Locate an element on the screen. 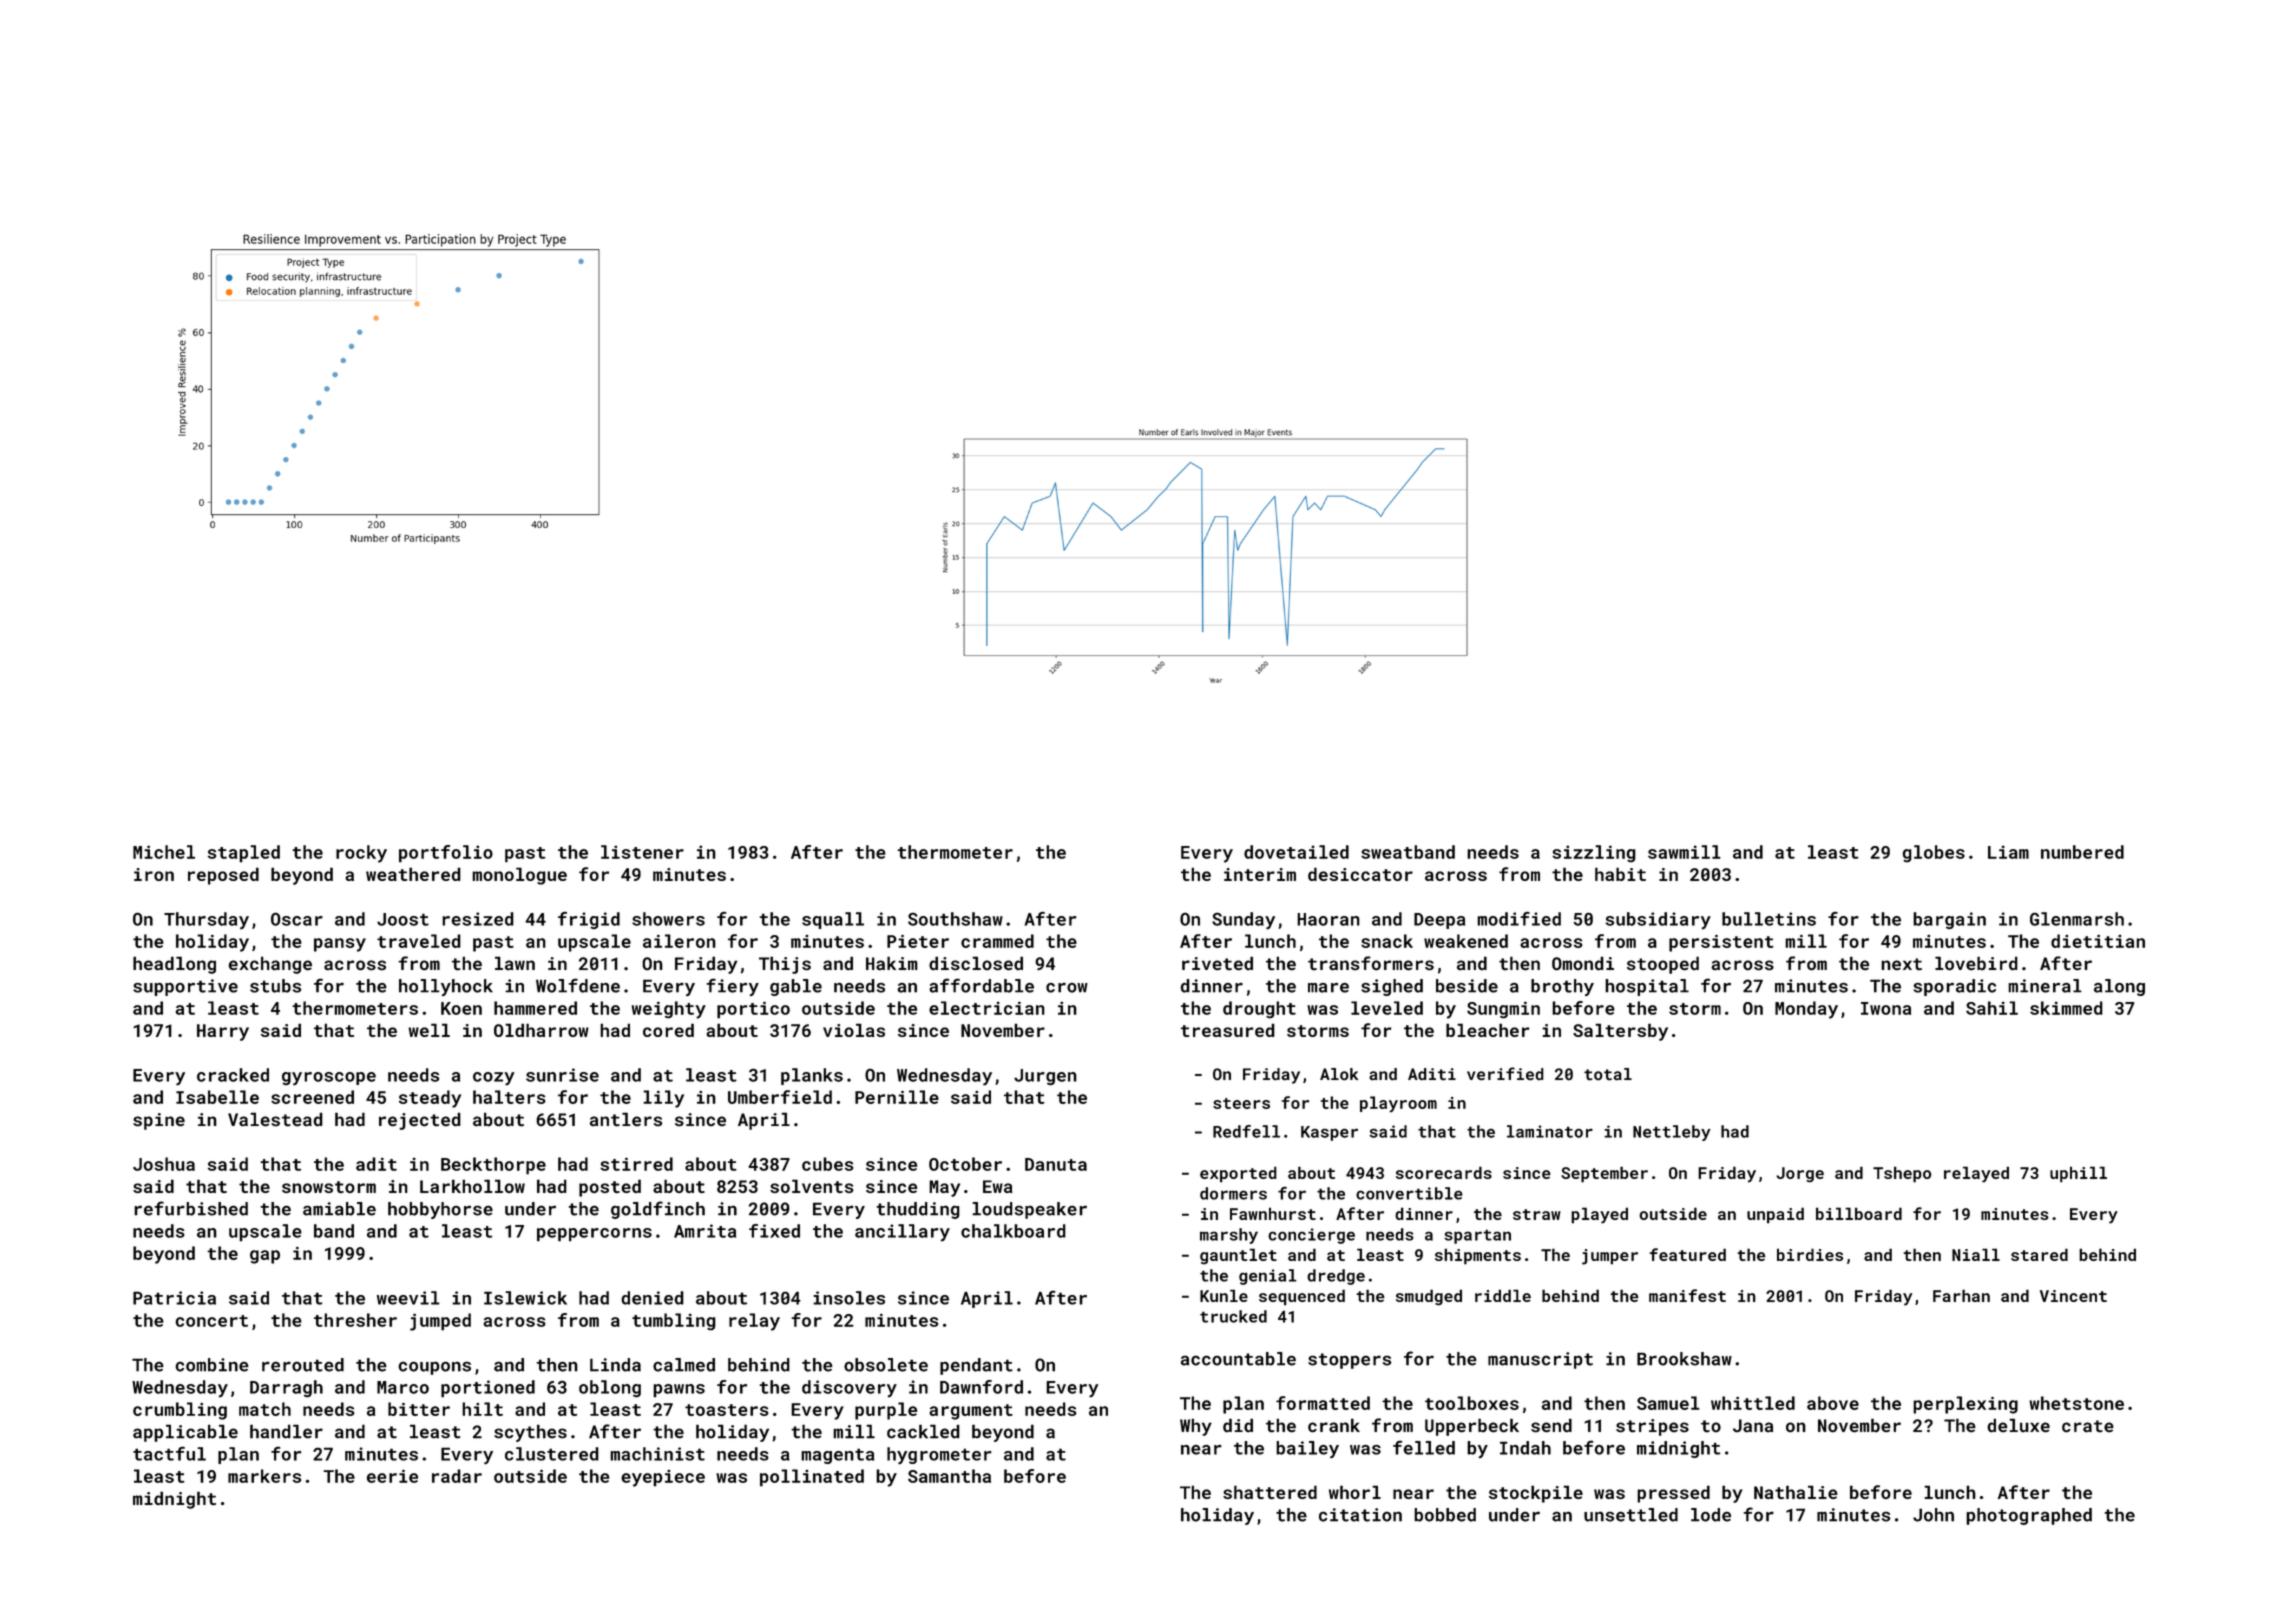 The height and width of the screenshot is (1620, 2292). uphill is located at coordinates (2078, 1174).
